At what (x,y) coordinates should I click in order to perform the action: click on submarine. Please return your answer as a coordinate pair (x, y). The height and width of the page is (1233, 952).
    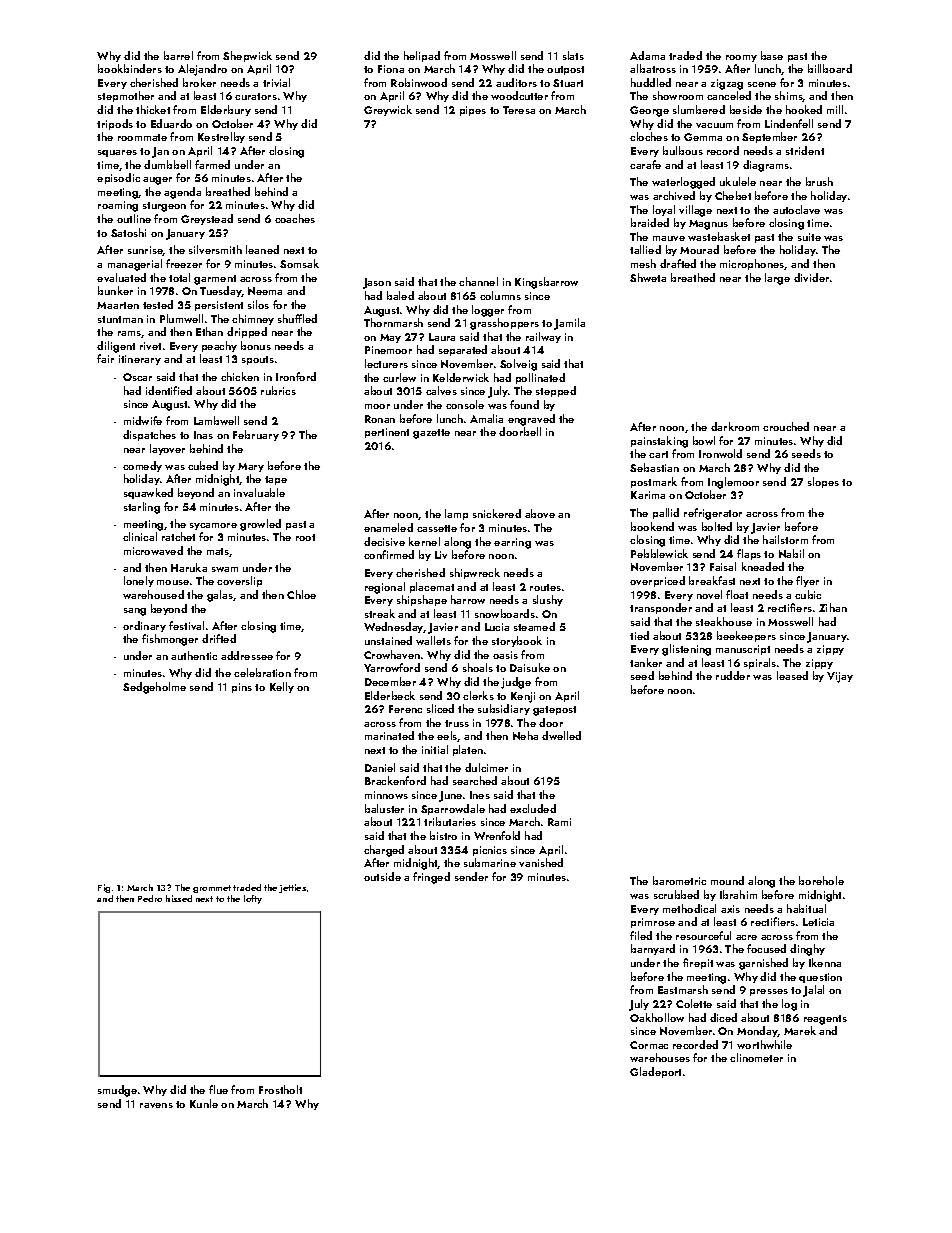
    Looking at the image, I should click on (490, 862).
